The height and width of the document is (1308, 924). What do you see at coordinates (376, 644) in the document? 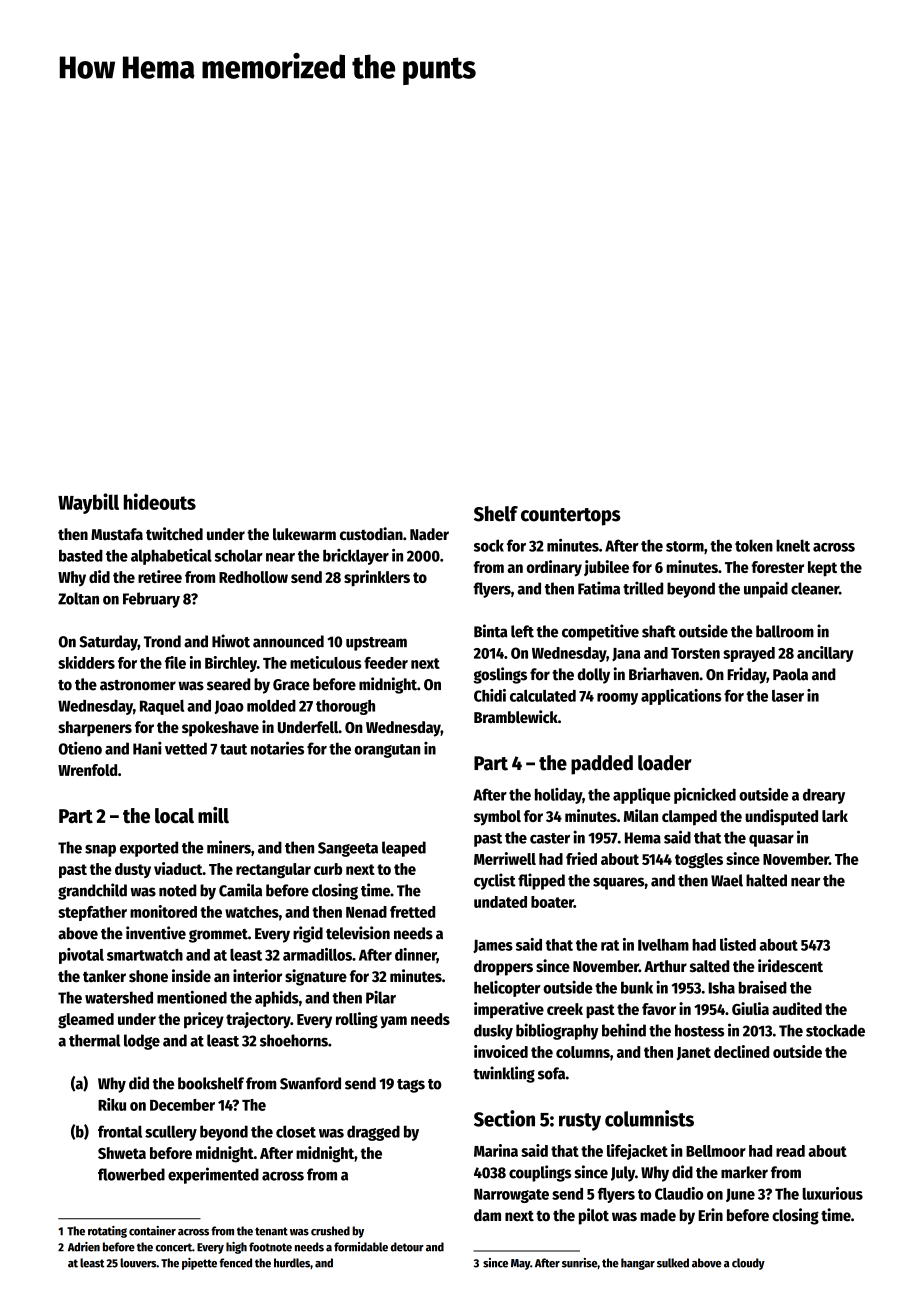
I see `upstream` at bounding box center [376, 644].
